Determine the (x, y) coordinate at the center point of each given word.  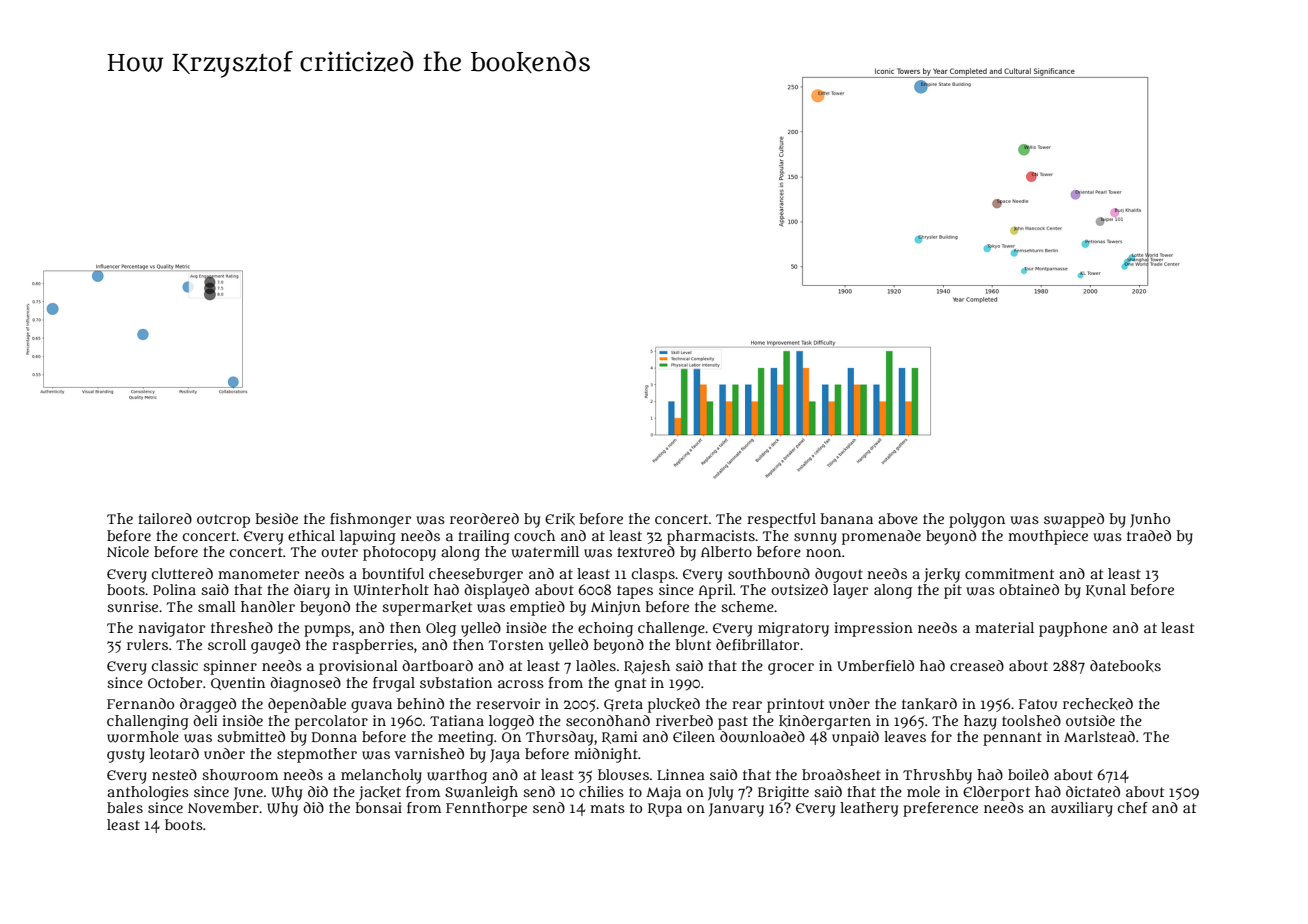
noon (823, 553)
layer (850, 591)
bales (125, 807)
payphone (1073, 629)
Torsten (516, 645)
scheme (747, 606)
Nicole (128, 551)
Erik (560, 519)
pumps (327, 631)
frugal (394, 684)
